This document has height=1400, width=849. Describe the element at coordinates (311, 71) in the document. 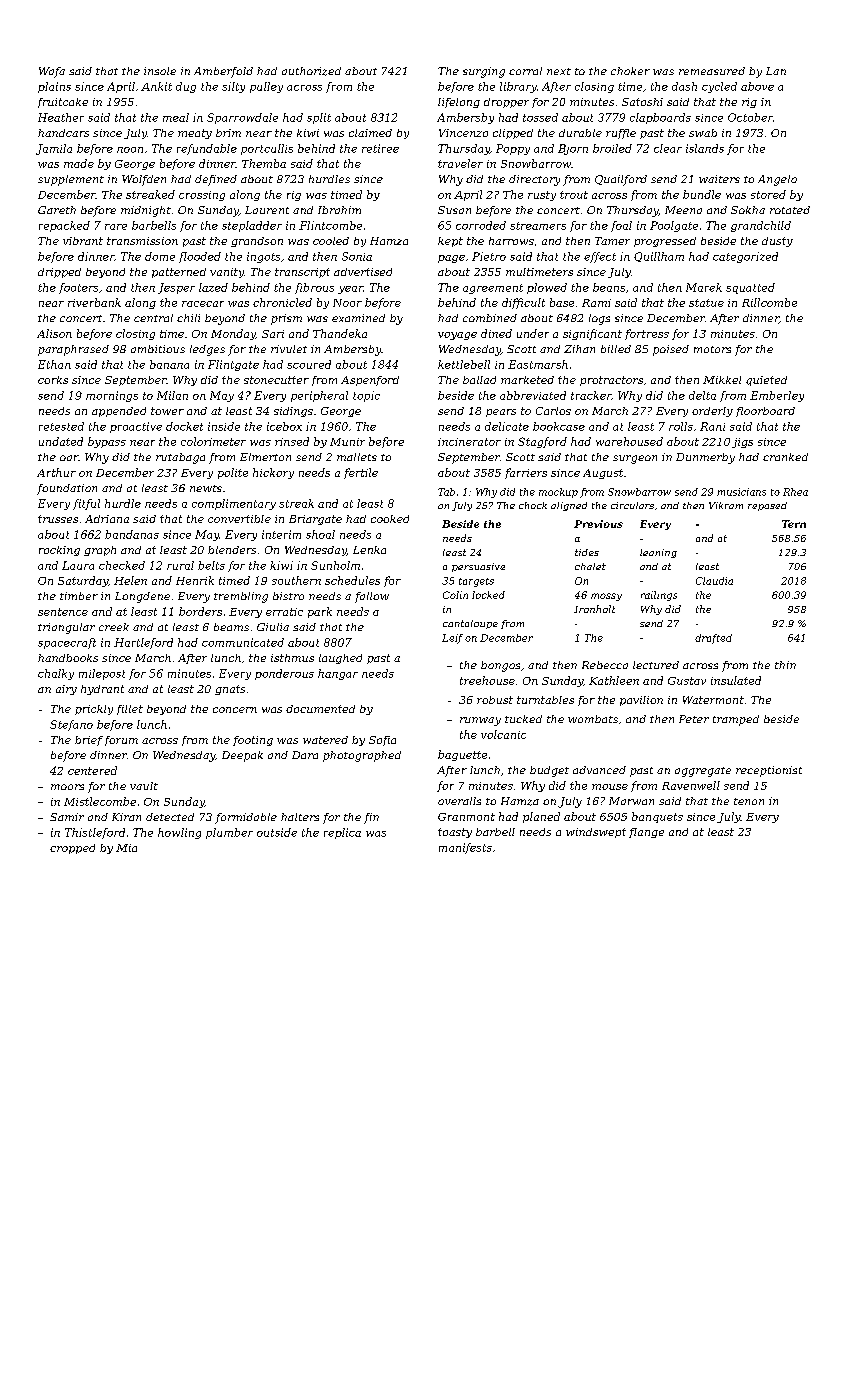

I see `authorized` at that location.
